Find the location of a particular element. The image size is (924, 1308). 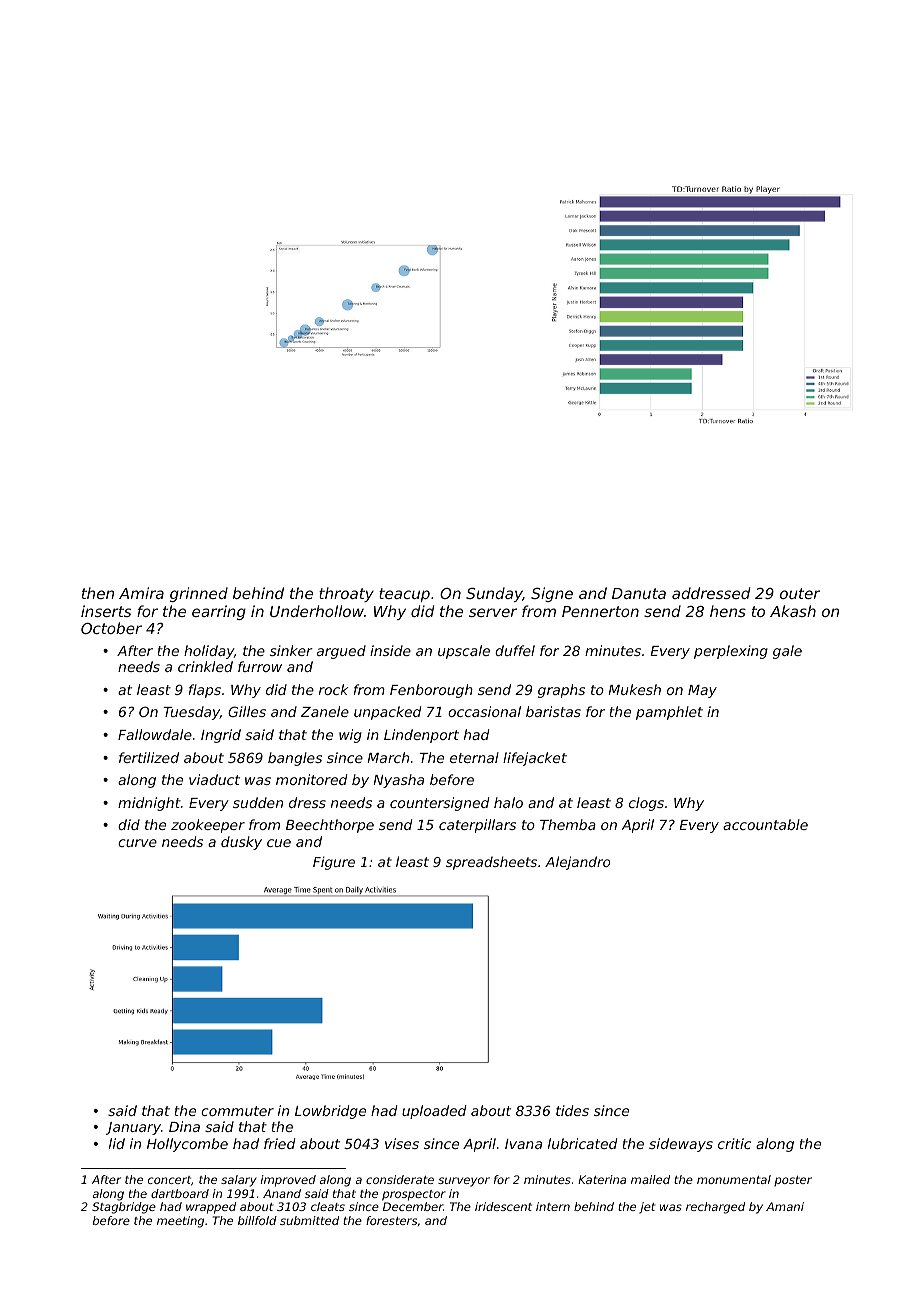

critic is located at coordinates (734, 1143).
